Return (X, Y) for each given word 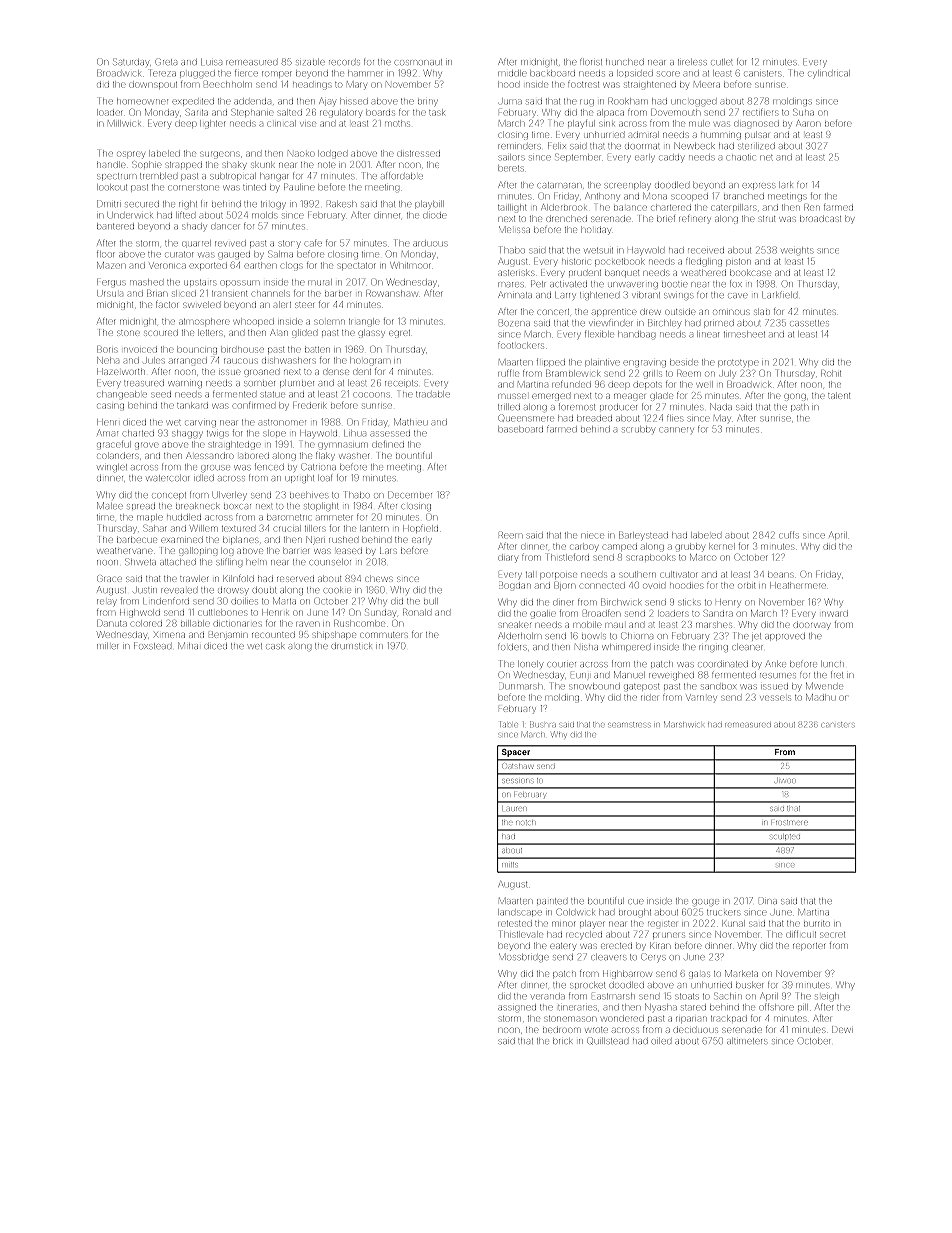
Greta (166, 62)
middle (512, 73)
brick (562, 1041)
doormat (642, 146)
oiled (661, 1041)
